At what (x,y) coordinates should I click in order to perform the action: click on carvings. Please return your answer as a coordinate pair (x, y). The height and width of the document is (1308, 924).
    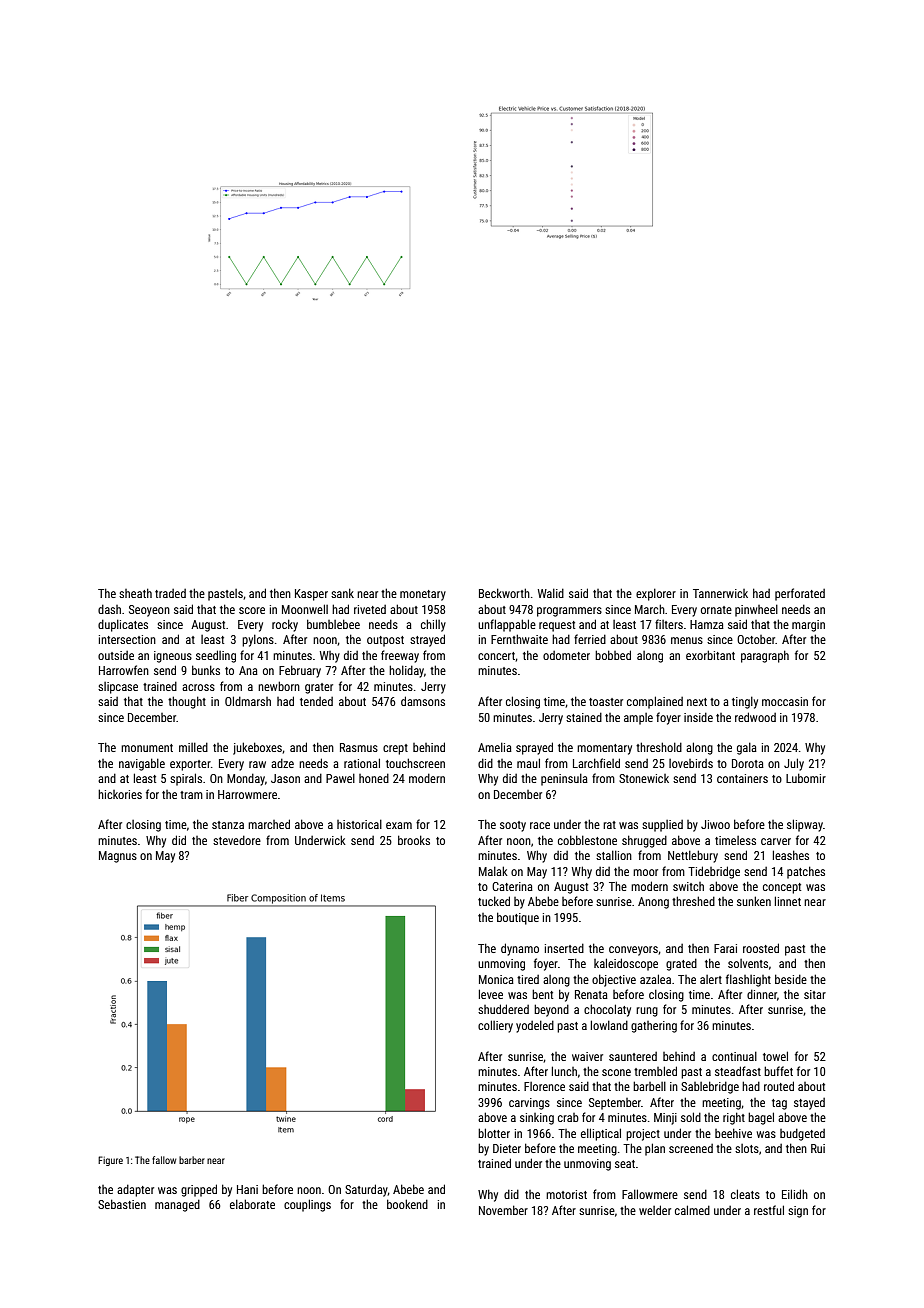
    Looking at the image, I should click on (529, 1104).
